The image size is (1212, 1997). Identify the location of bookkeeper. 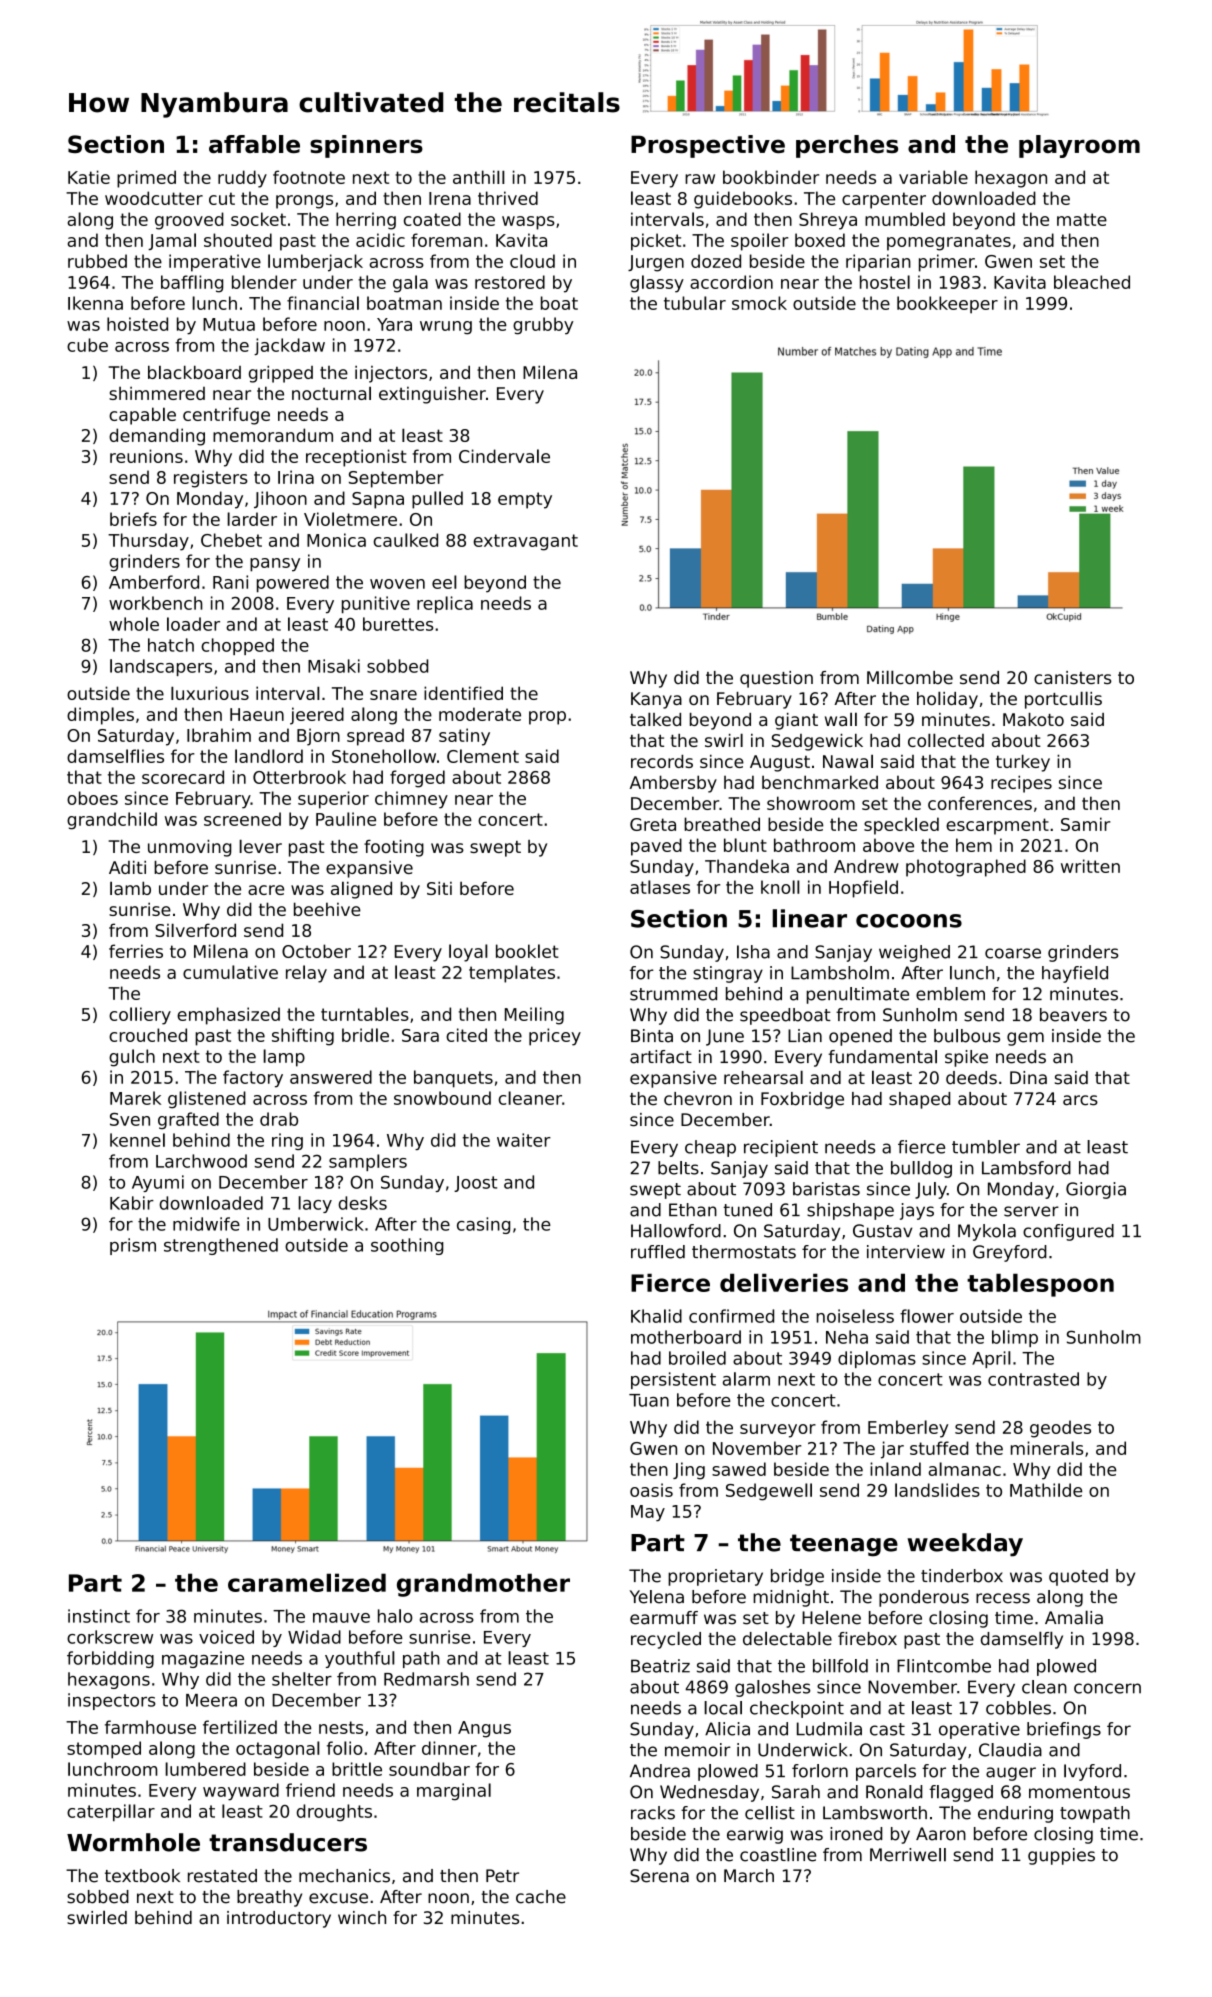
(947, 305).
